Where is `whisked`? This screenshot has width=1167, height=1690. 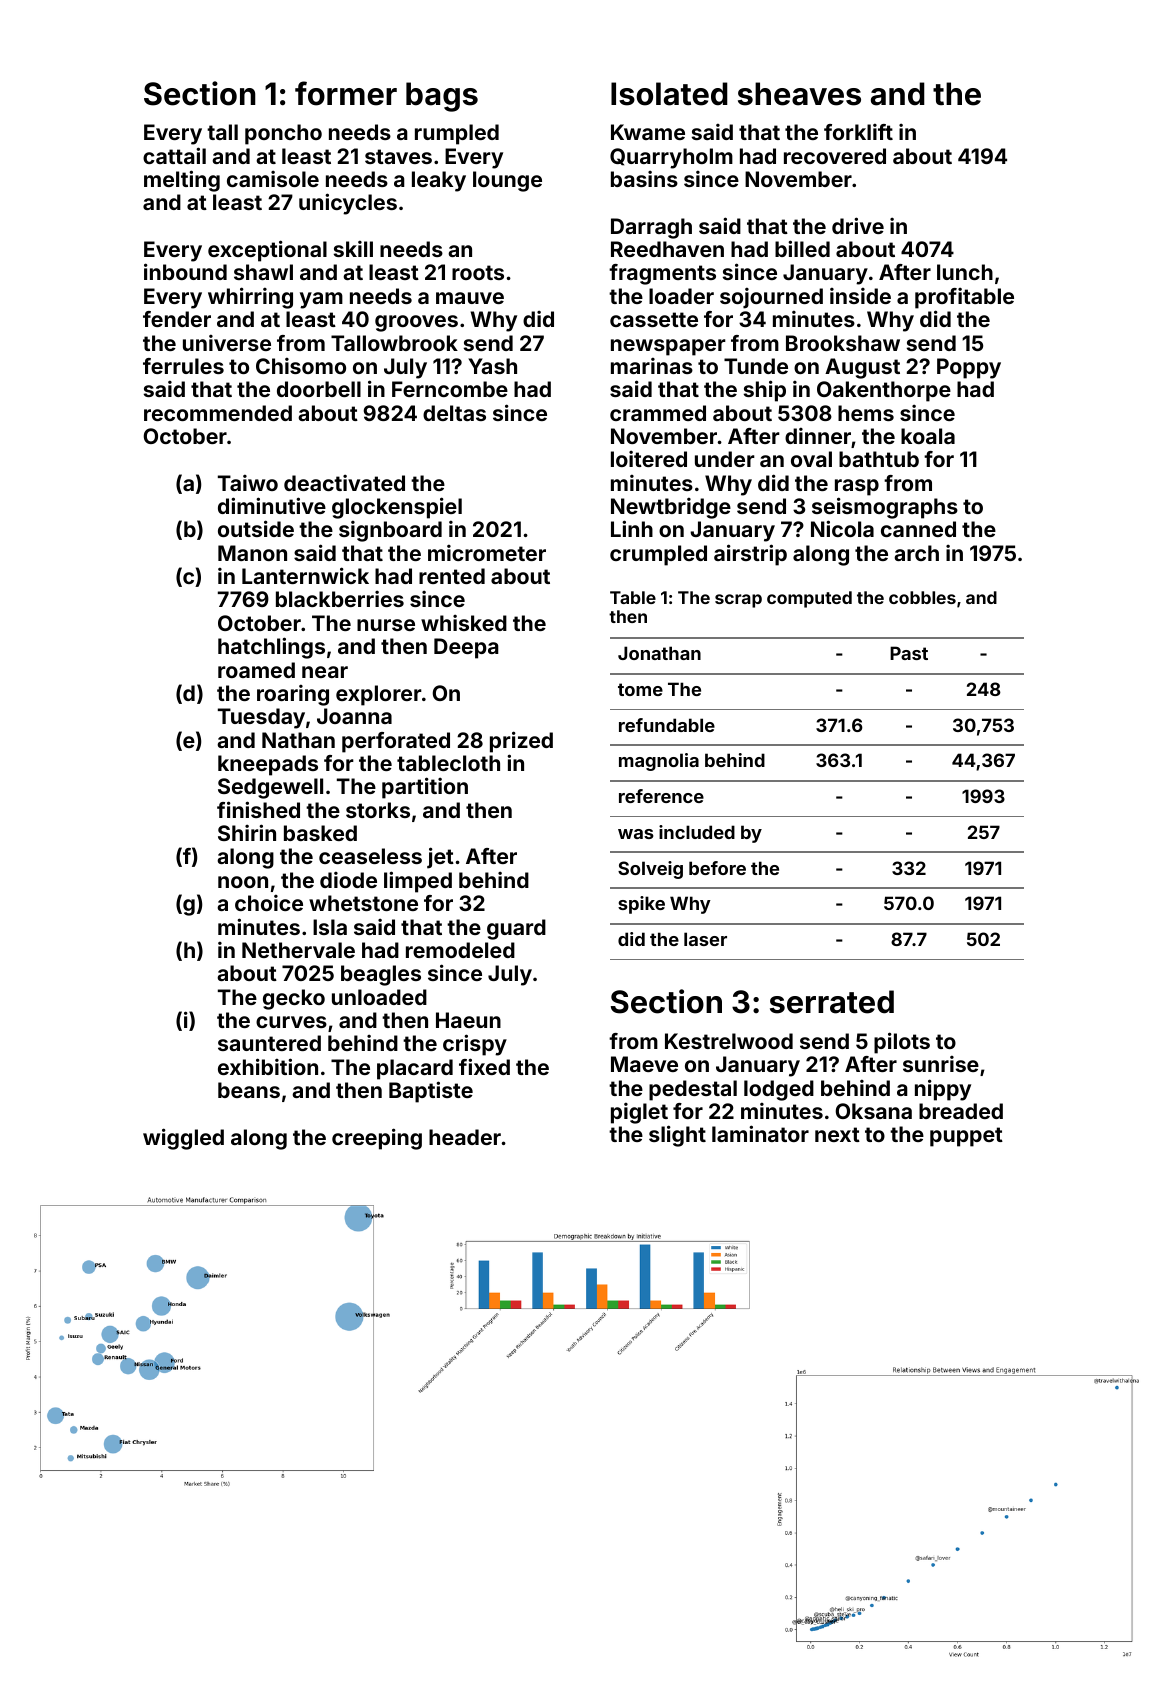
whisked is located at coordinates (464, 622).
